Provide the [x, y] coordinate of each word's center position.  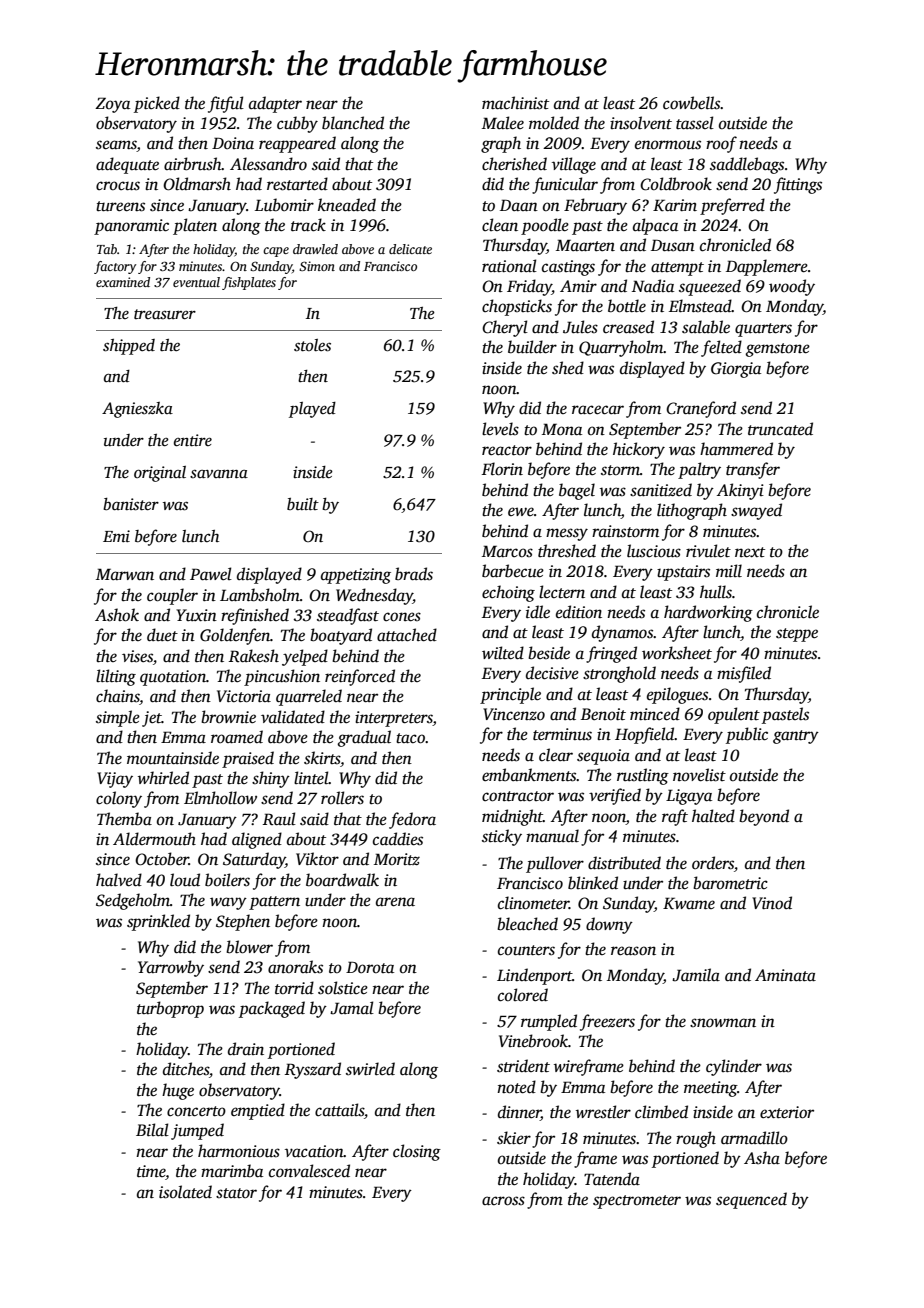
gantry [796, 737]
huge [178, 1091]
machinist [515, 103]
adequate [127, 165]
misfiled [744, 674]
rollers [342, 798]
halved [119, 880]
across [503, 1201]
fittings [798, 185]
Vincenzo [514, 714]
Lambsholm [260, 595]
